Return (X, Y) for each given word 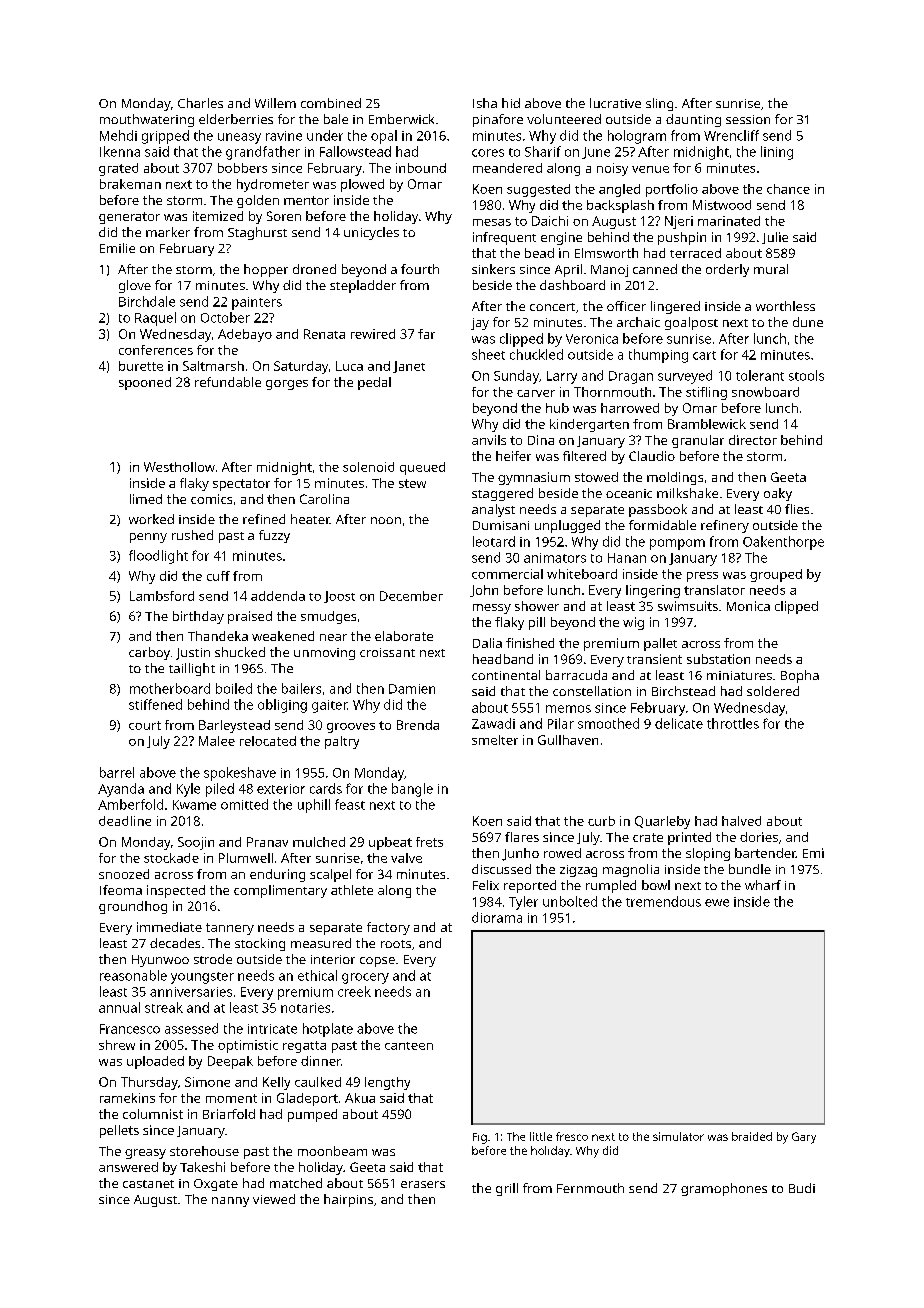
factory (388, 928)
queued (422, 468)
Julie (775, 238)
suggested (538, 190)
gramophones (724, 1189)
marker (168, 232)
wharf (763, 885)
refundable (228, 382)
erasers (423, 1184)
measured (321, 943)
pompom (677, 544)
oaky (778, 494)
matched (296, 1183)
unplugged (567, 526)
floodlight (158, 557)
